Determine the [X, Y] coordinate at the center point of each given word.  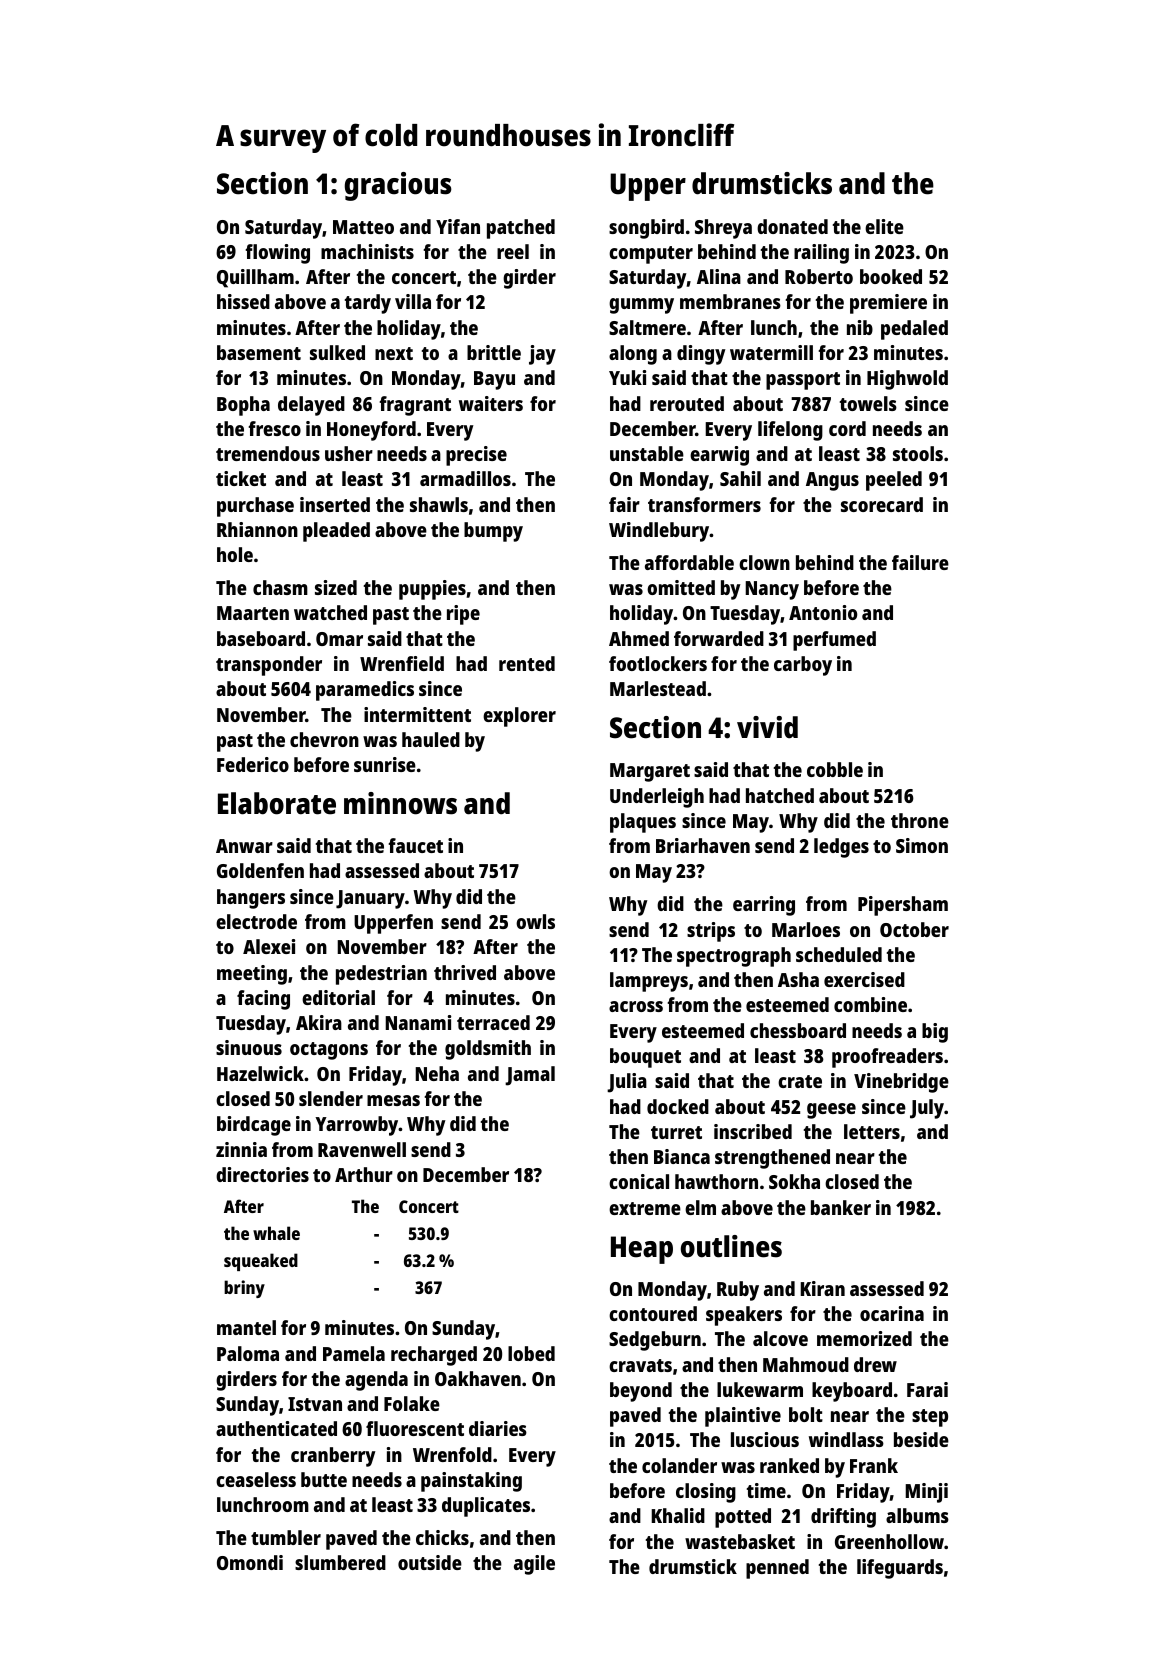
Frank [874, 1465]
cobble [835, 769]
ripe [463, 615]
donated [792, 226]
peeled [894, 481]
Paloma [248, 1353]
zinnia [241, 1149]
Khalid [678, 1515]
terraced [493, 1022]
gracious [398, 186]
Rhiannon [257, 529]
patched [521, 229]
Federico [253, 764]
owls [535, 921]
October [914, 929]
